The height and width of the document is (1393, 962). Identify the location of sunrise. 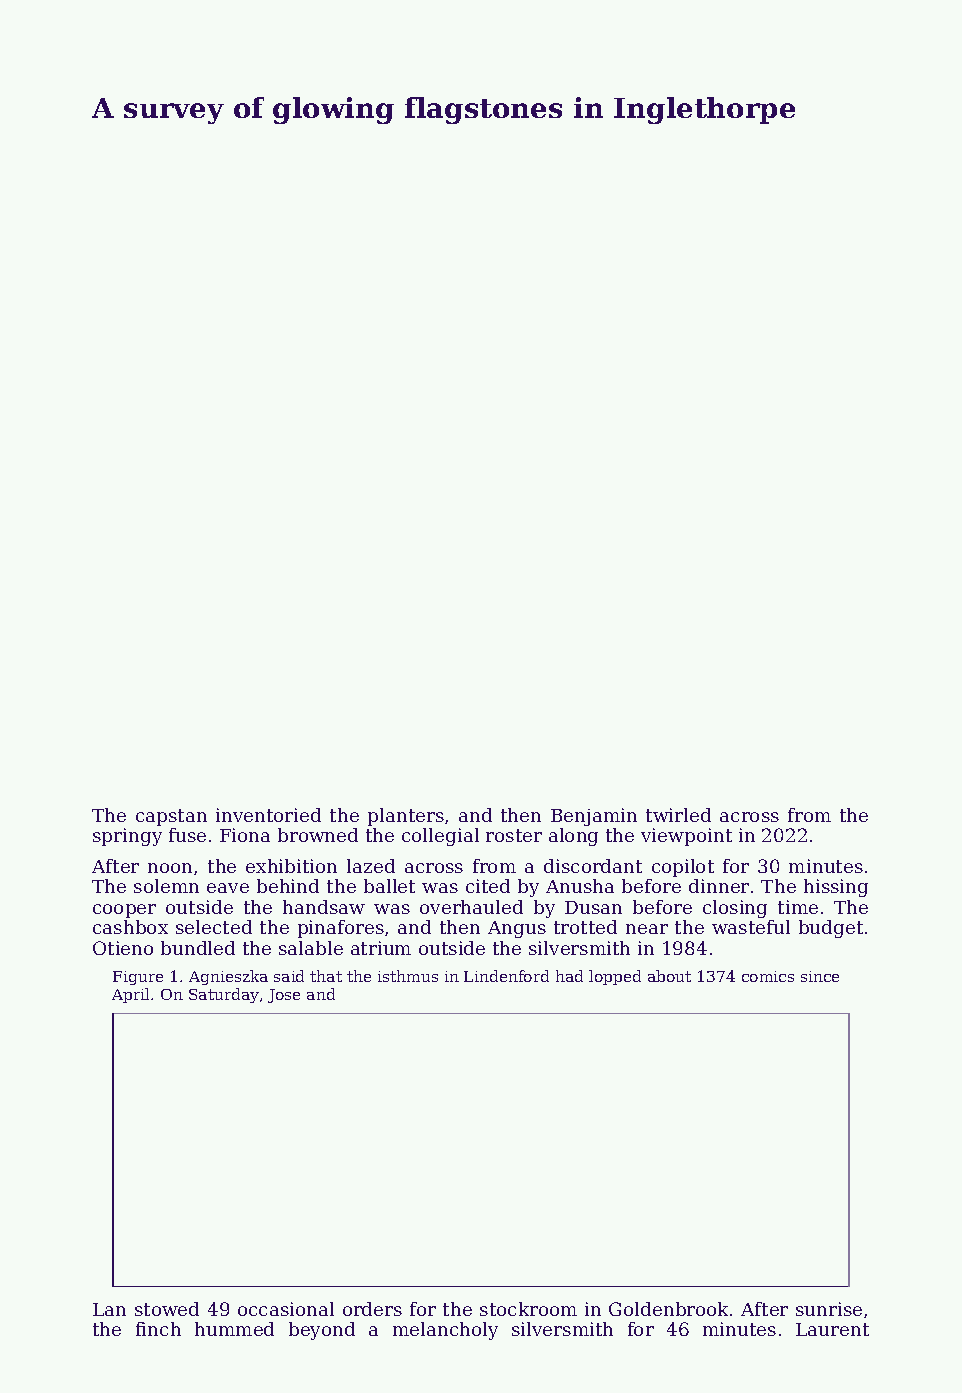
(829, 1309).
